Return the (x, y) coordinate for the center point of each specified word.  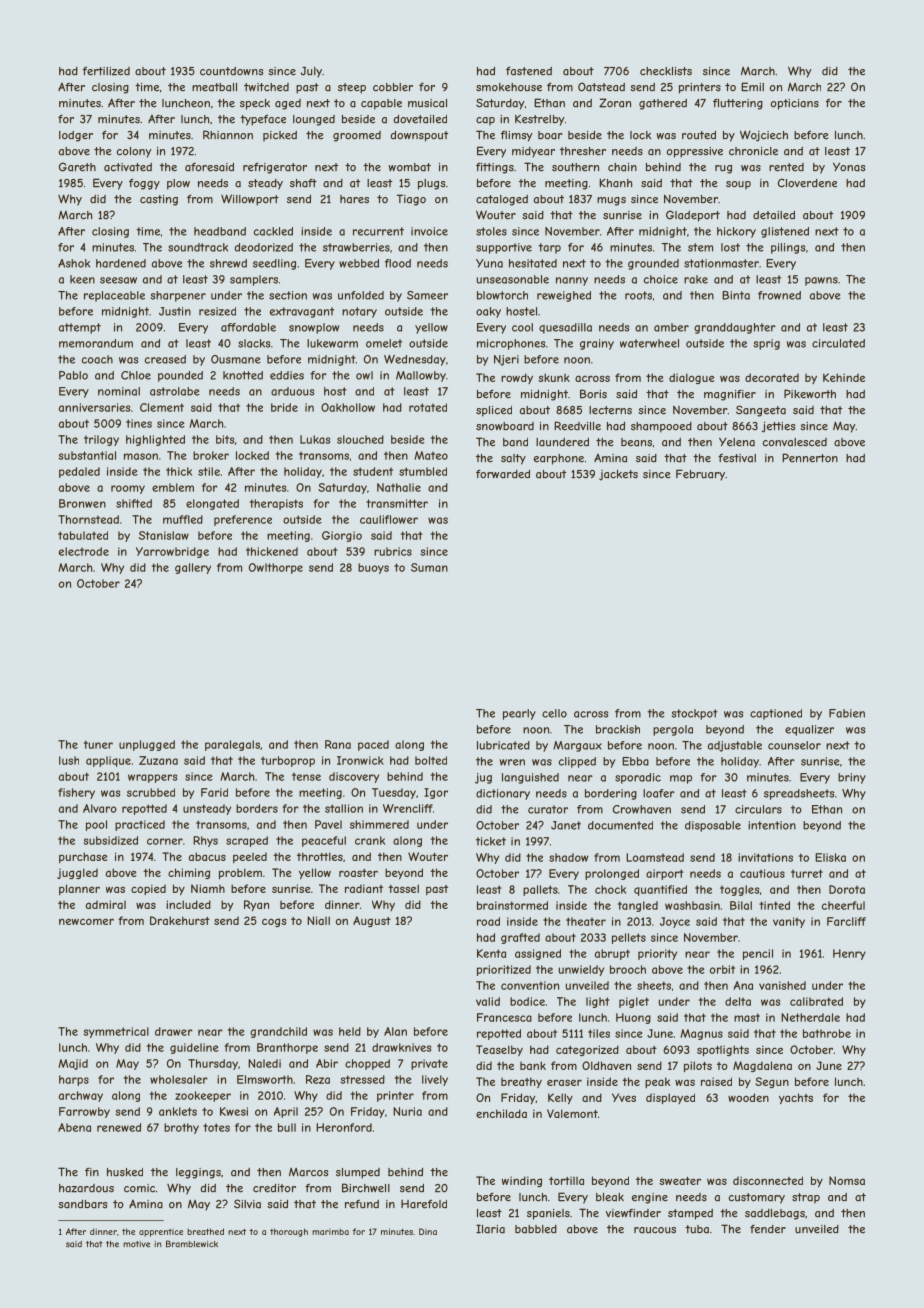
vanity (789, 922)
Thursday (213, 1064)
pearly (519, 714)
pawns (821, 281)
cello (554, 713)
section (288, 295)
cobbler (393, 87)
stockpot (695, 714)
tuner (98, 744)
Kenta (491, 953)
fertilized (106, 71)
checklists (666, 71)
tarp (549, 248)
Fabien (847, 713)
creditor (274, 1188)
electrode (84, 551)
